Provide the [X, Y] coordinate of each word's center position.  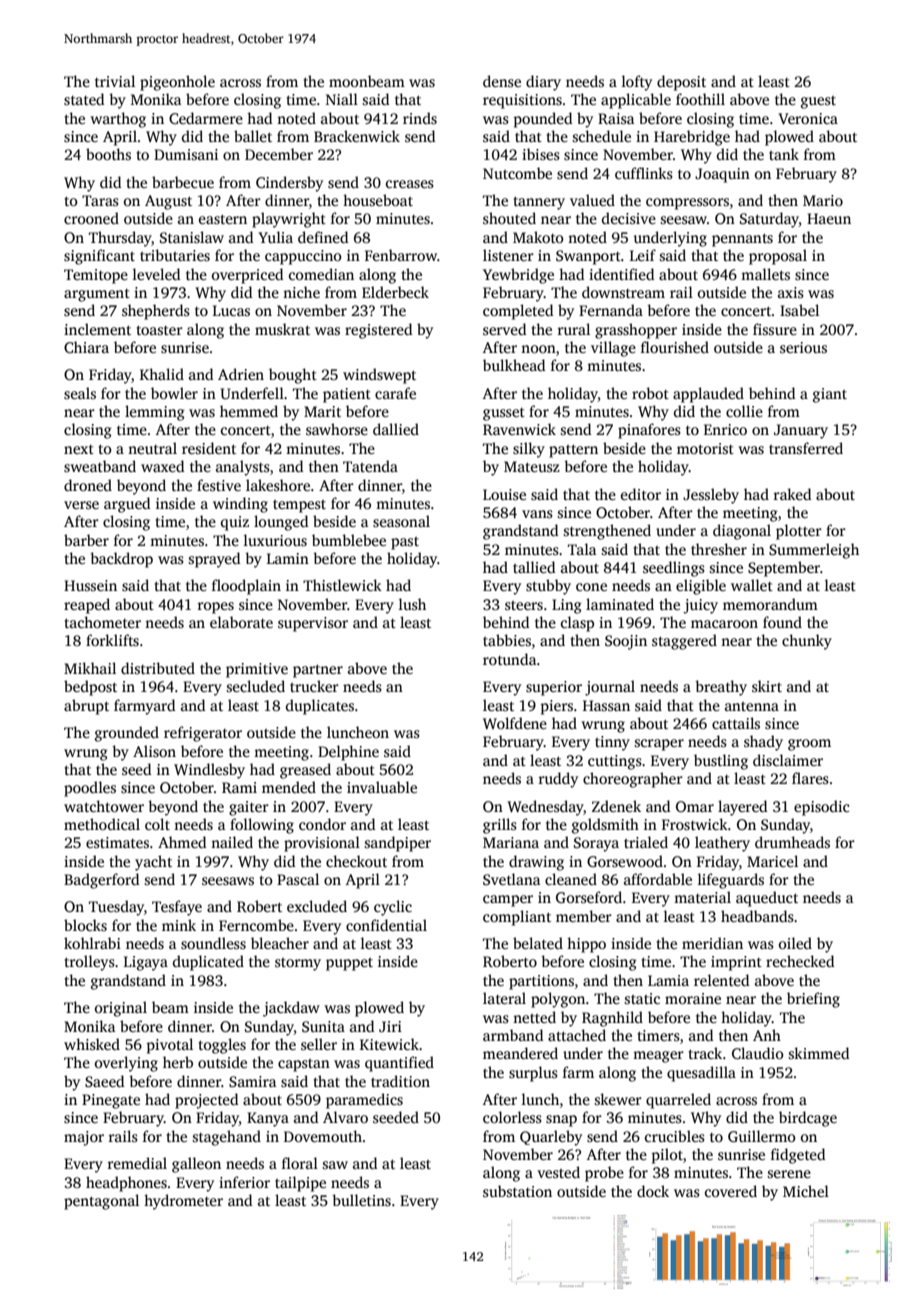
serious [803, 347]
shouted [509, 218]
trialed [646, 842]
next [79, 449]
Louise [504, 494]
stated [84, 99]
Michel [806, 1191]
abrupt [86, 707]
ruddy [558, 780]
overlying [126, 1064]
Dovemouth [323, 1136]
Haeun [829, 218]
